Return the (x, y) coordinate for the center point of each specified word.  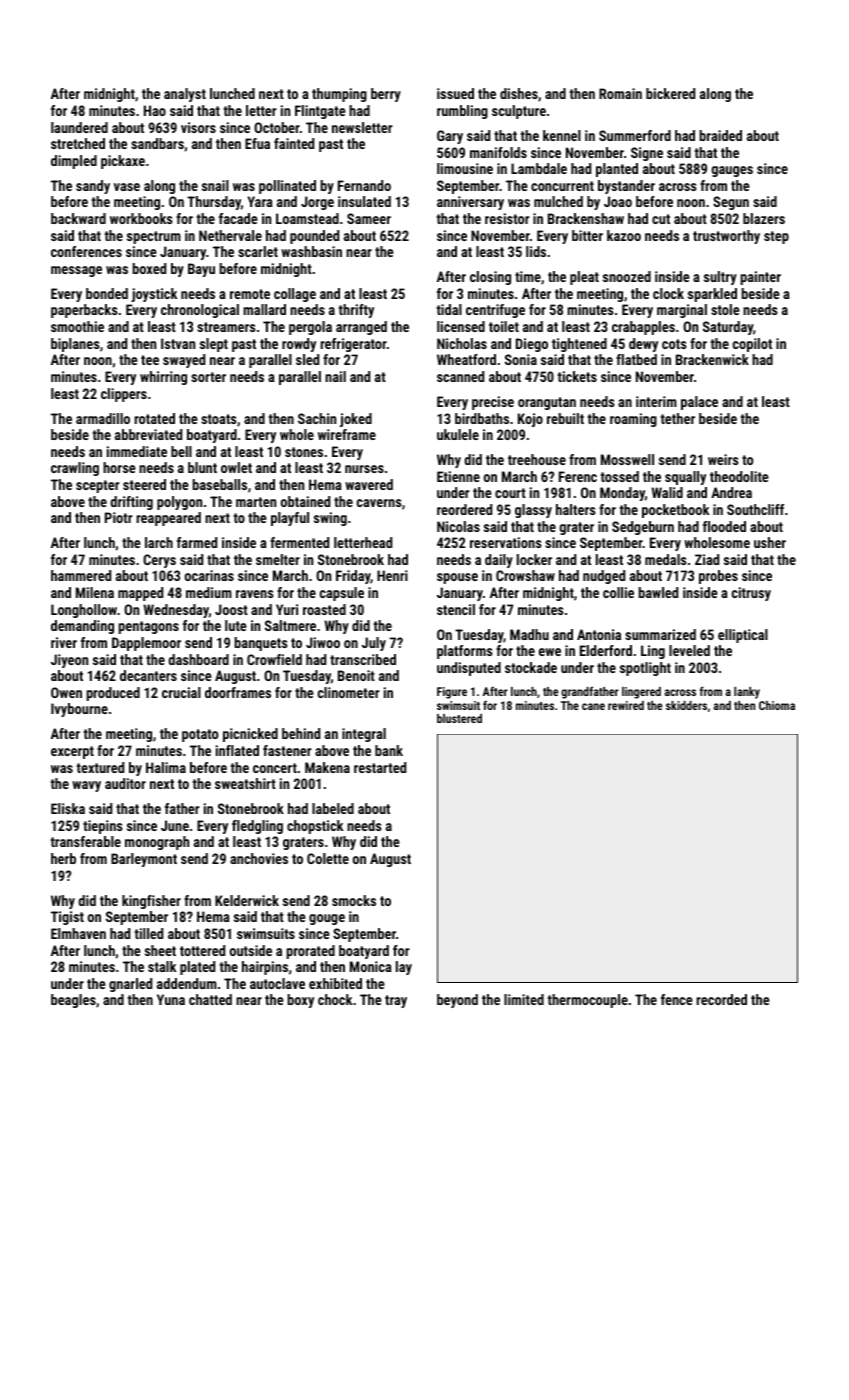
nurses (364, 469)
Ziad (707, 559)
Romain (620, 93)
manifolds (498, 152)
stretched (78, 143)
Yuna (171, 999)
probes (718, 577)
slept (214, 345)
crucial (181, 692)
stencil (456, 609)
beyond (457, 1001)
